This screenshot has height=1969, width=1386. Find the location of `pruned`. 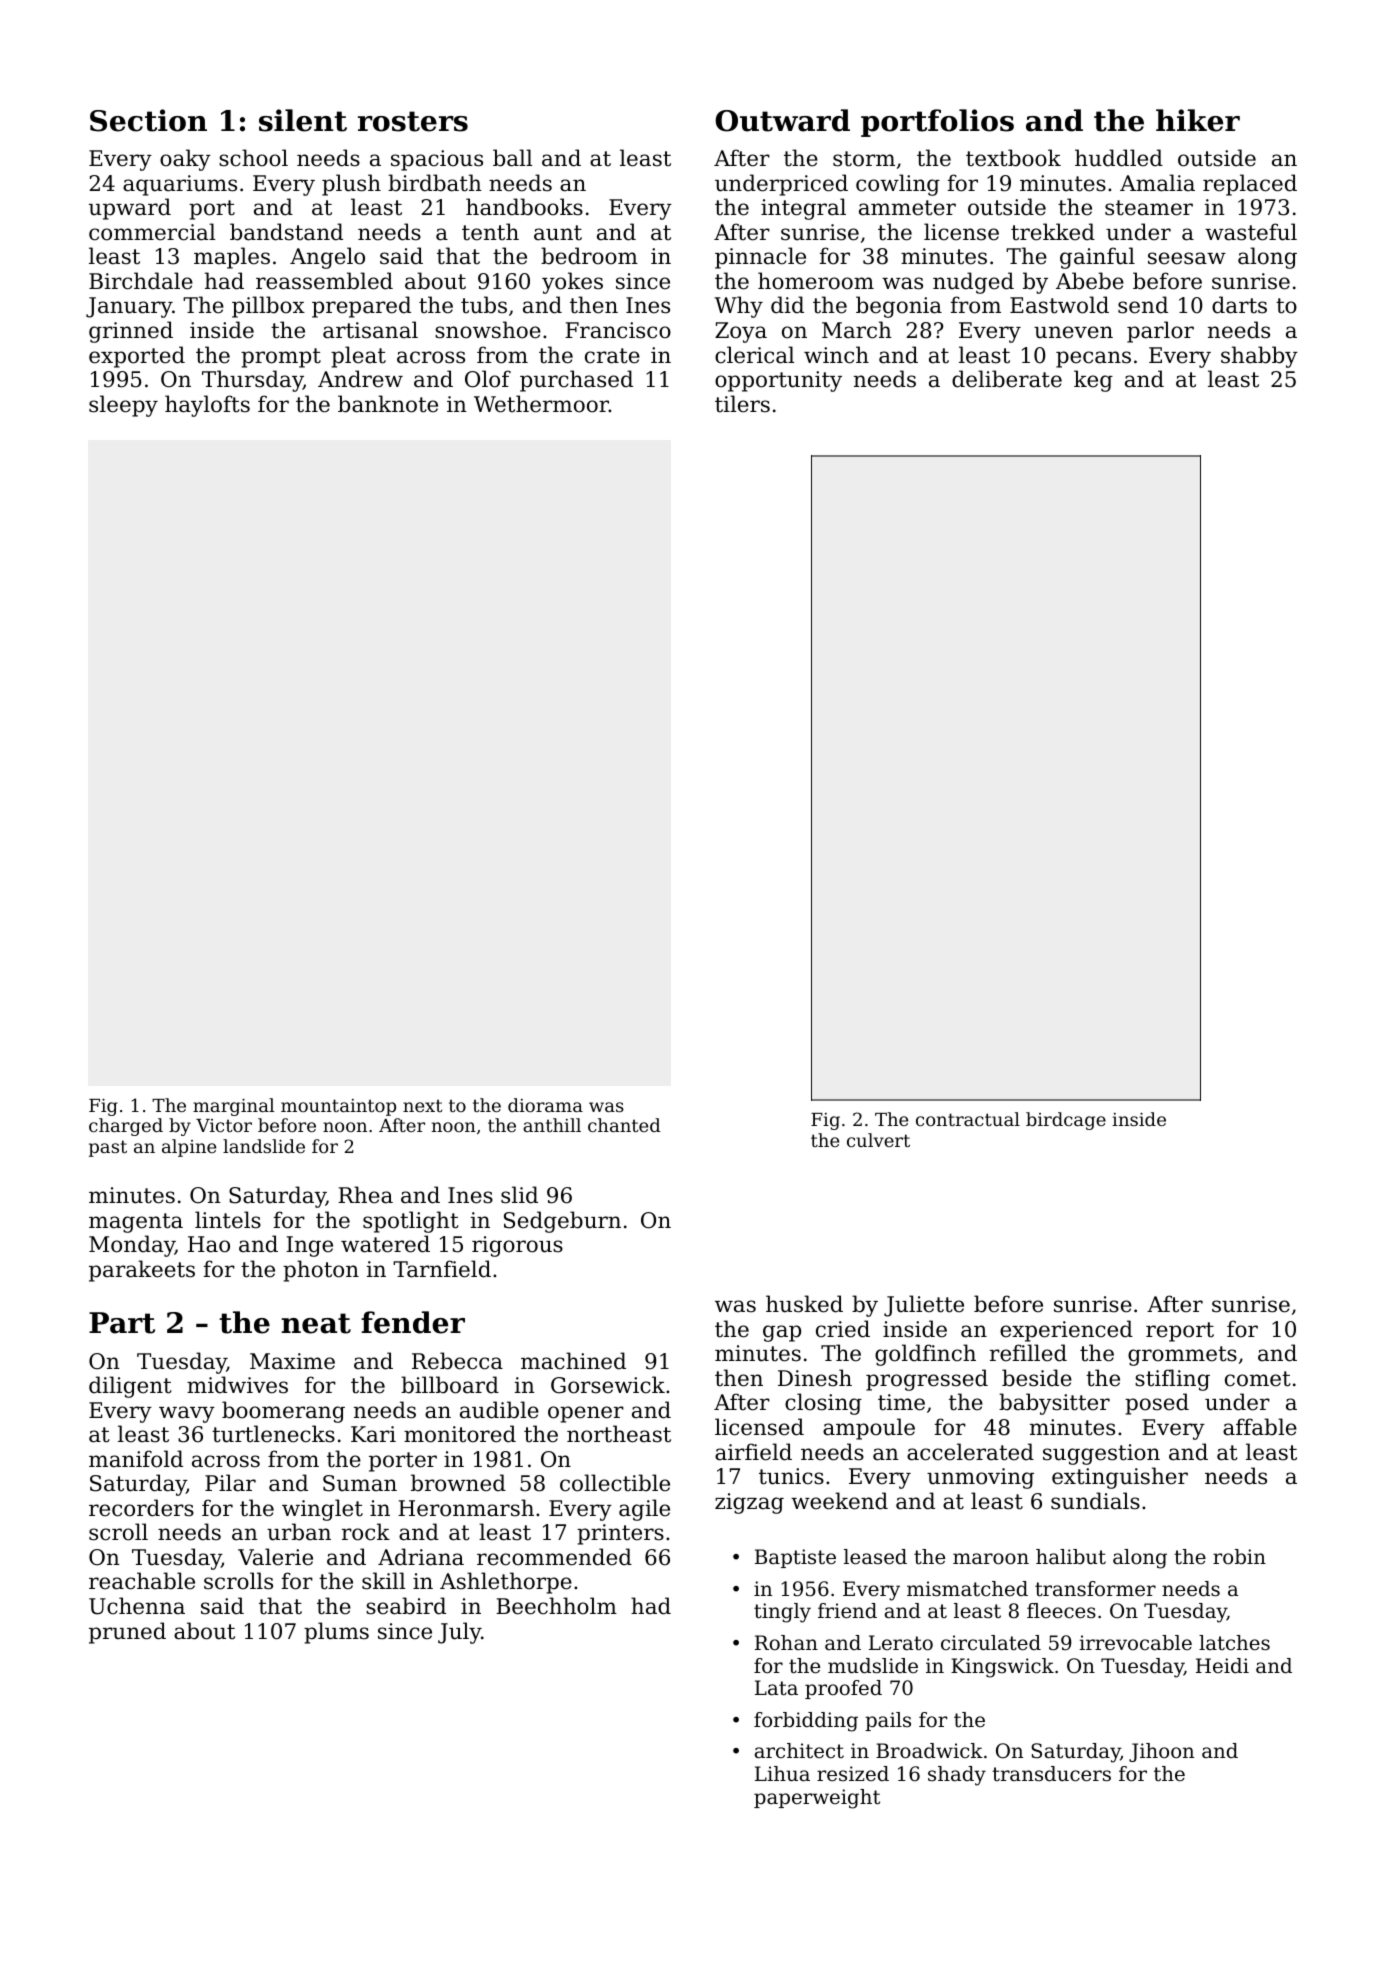

pruned is located at coordinates (127, 1633).
